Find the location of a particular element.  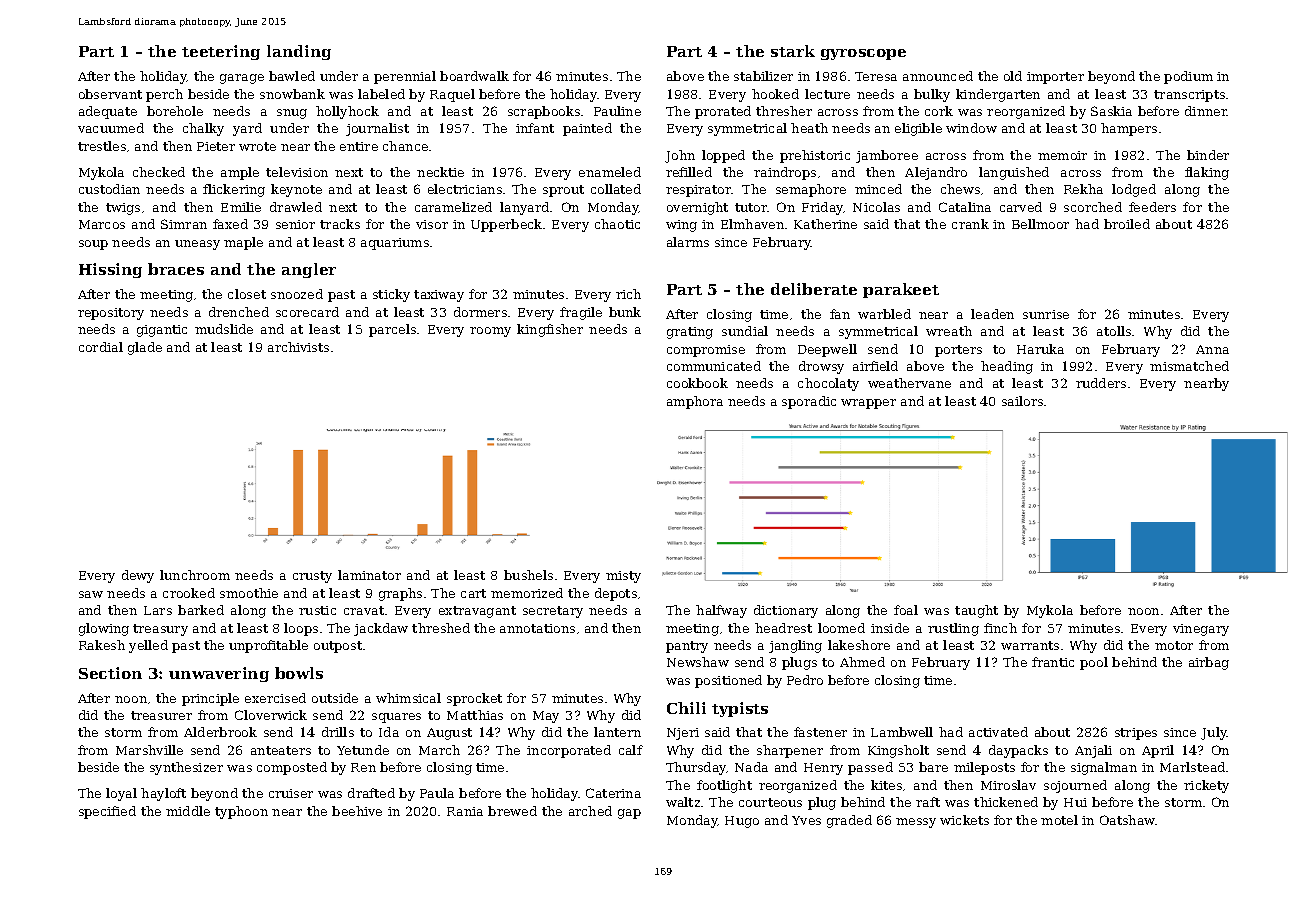

gap is located at coordinates (629, 814).
